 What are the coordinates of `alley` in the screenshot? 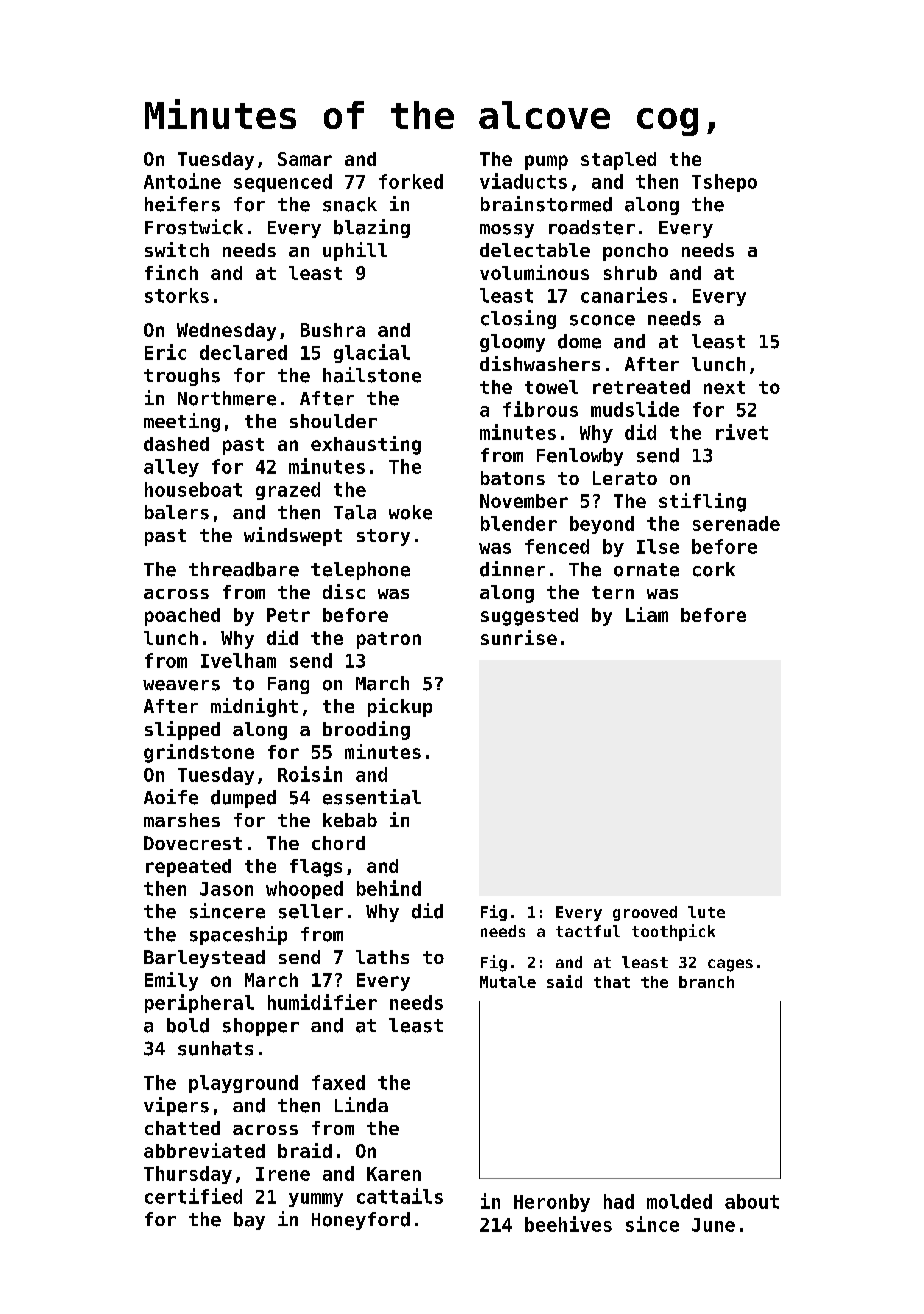 It's located at (171, 468).
